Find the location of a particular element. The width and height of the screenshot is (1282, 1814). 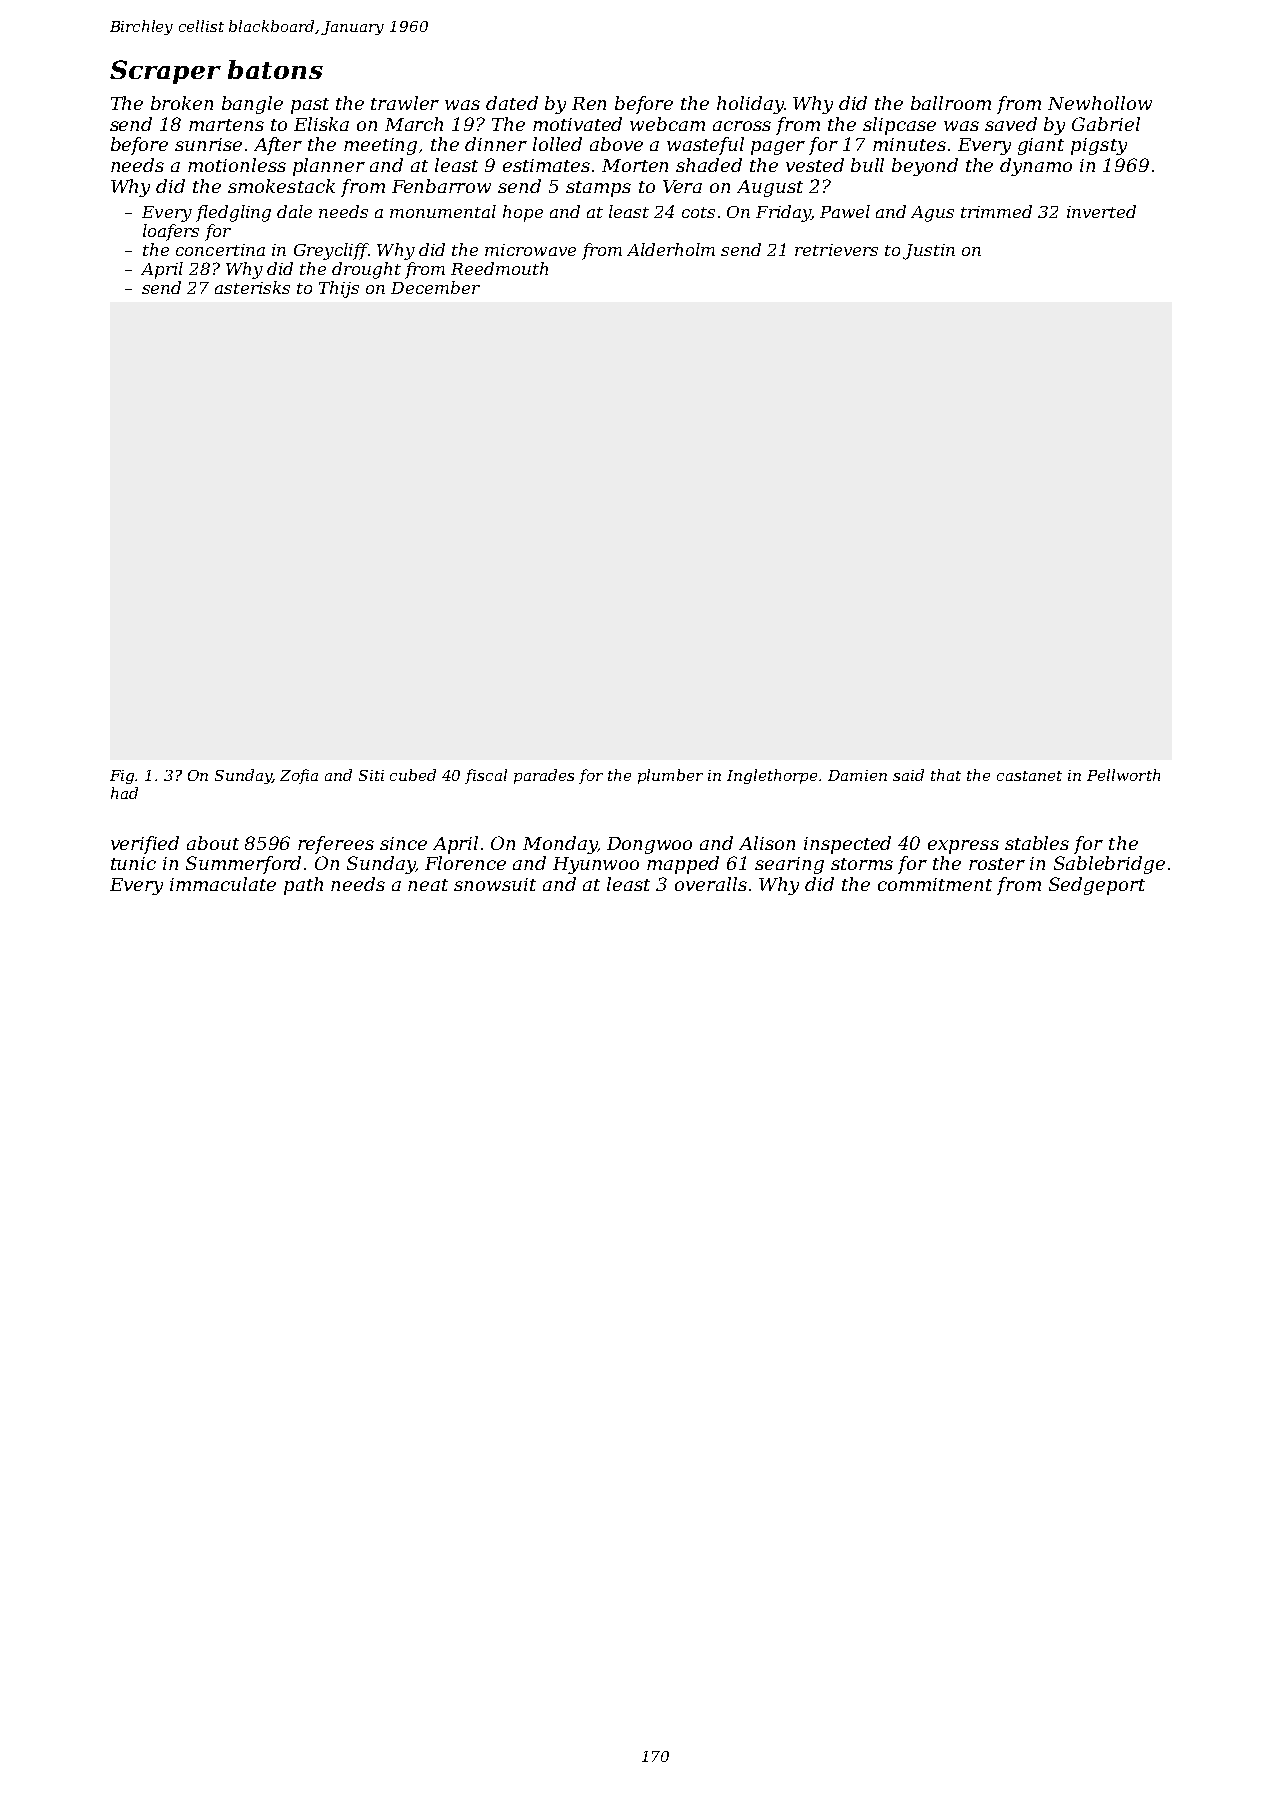

lolled is located at coordinates (557, 144).
